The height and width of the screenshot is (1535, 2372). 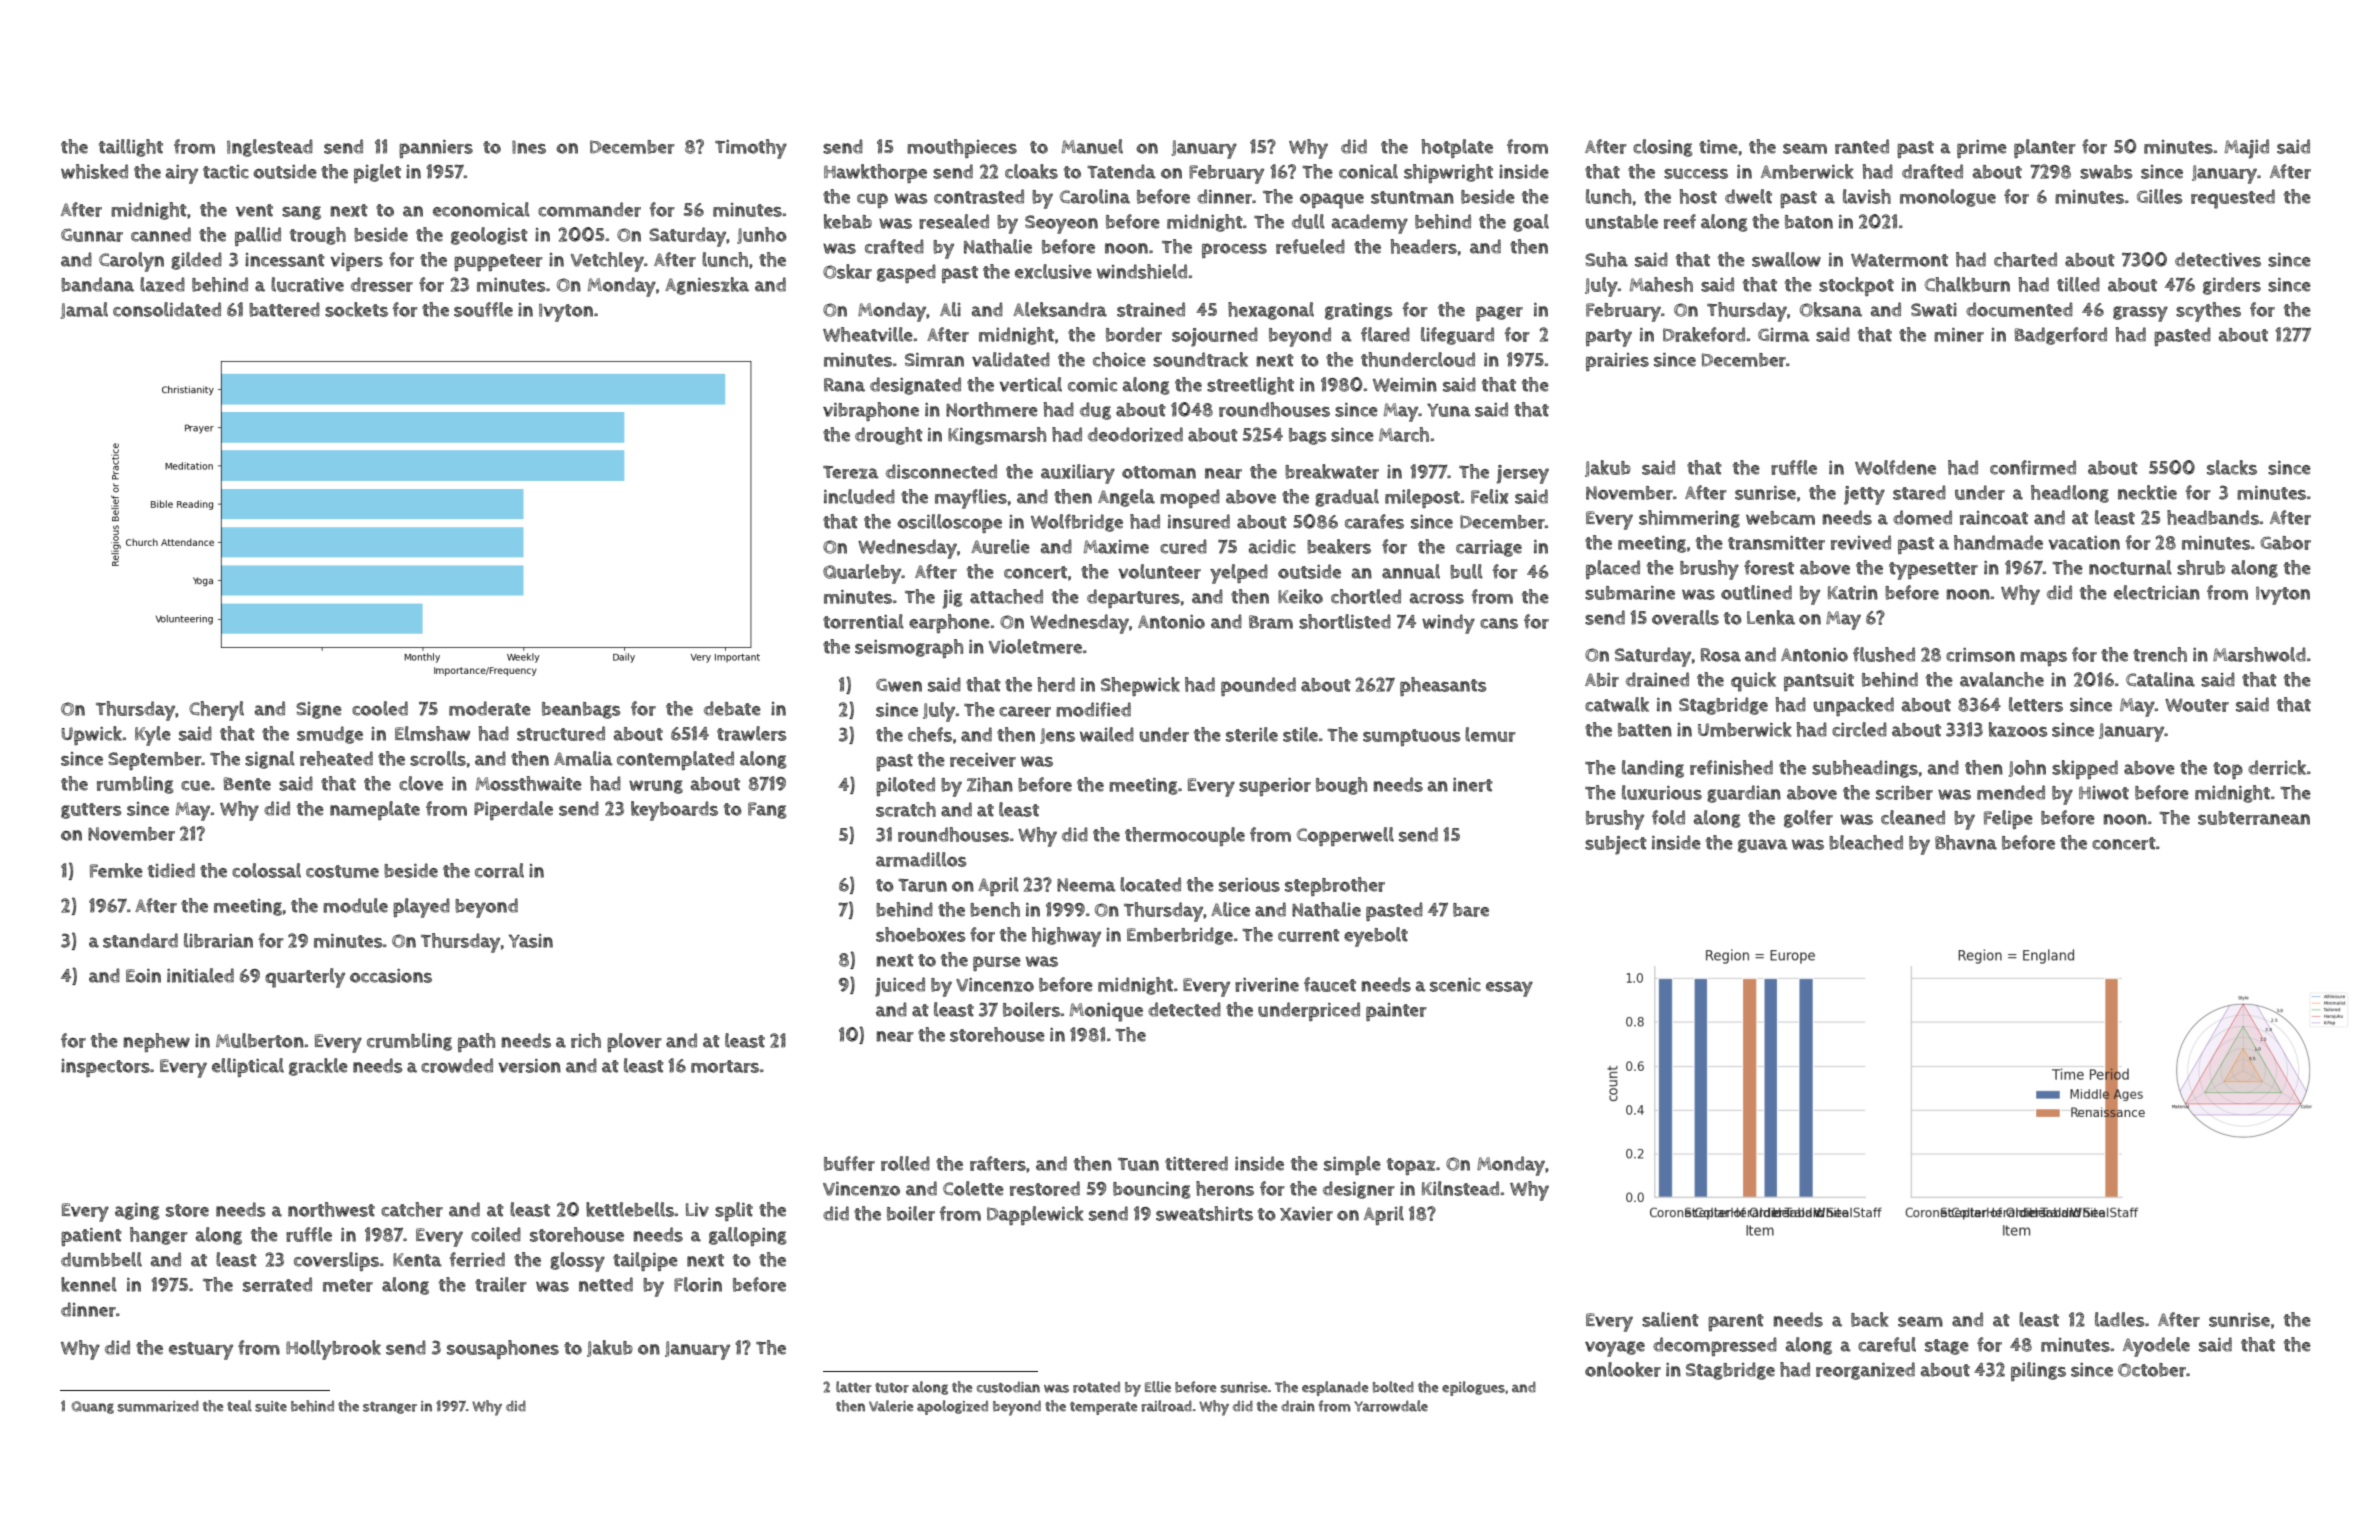 What do you see at coordinates (432, 733) in the screenshot?
I see `Elmshaw` at bounding box center [432, 733].
